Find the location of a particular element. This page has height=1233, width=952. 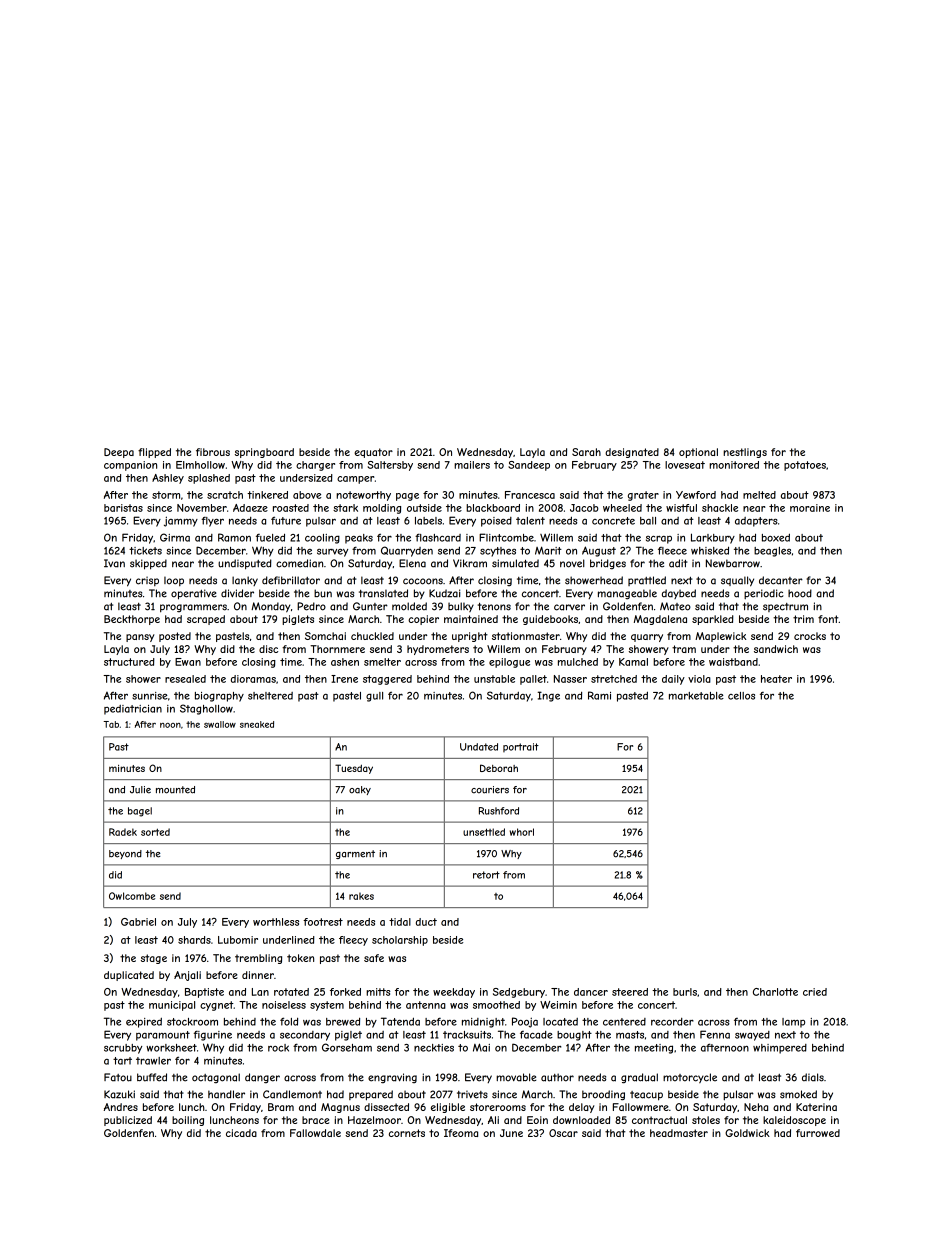

molding is located at coordinates (382, 509).
